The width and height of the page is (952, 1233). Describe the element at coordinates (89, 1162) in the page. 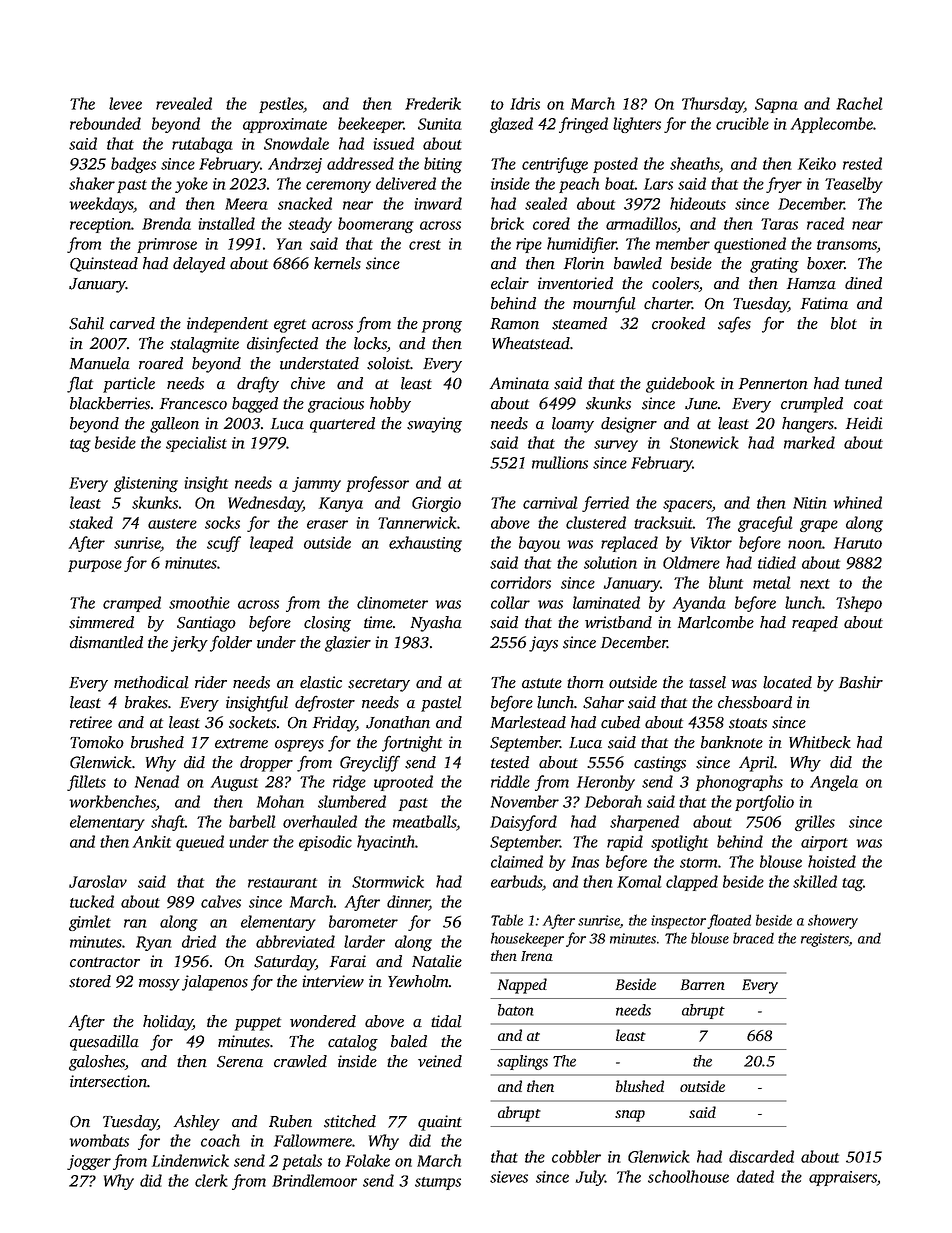

I see `jogger` at that location.
